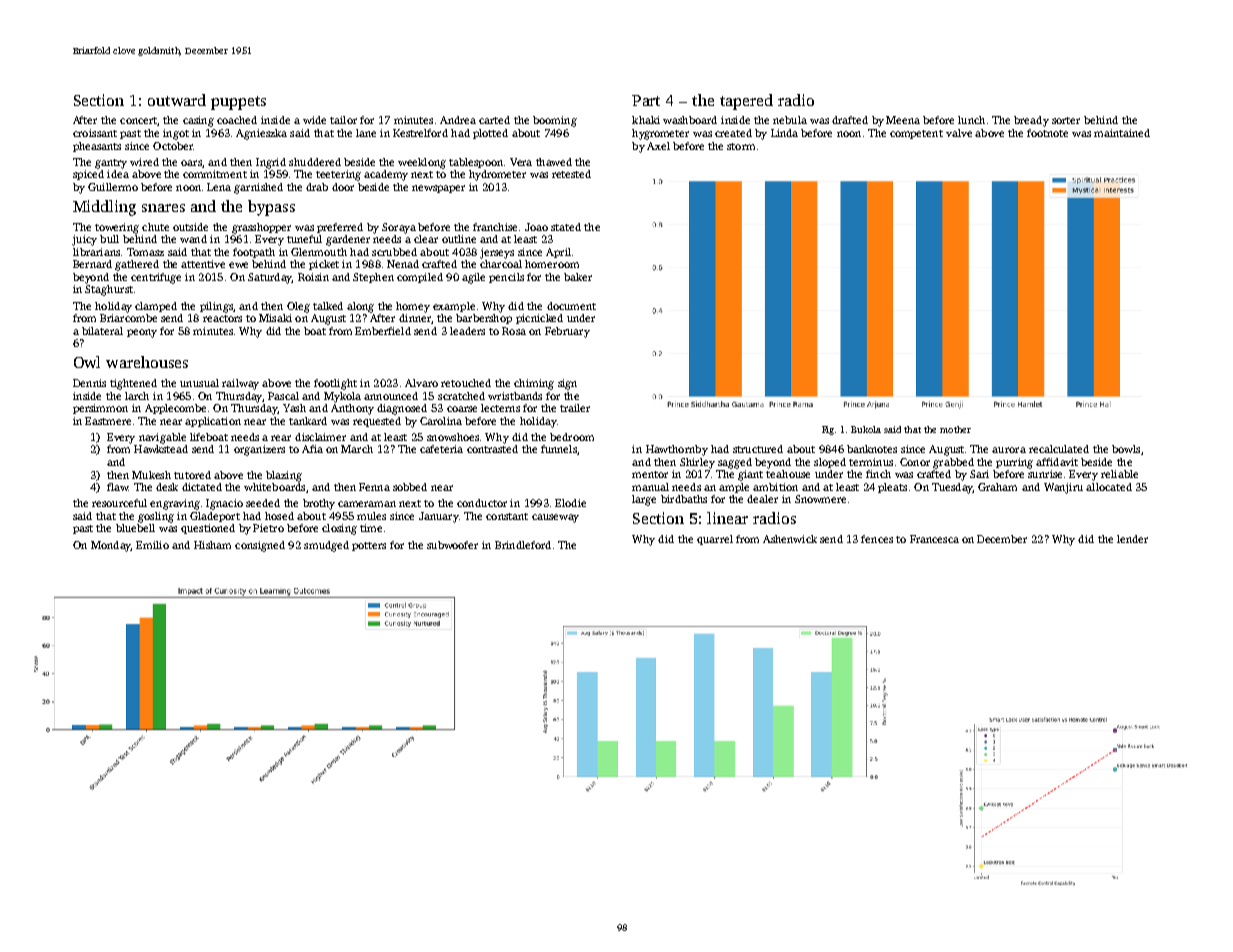  I want to click on trailer, so click(575, 408).
